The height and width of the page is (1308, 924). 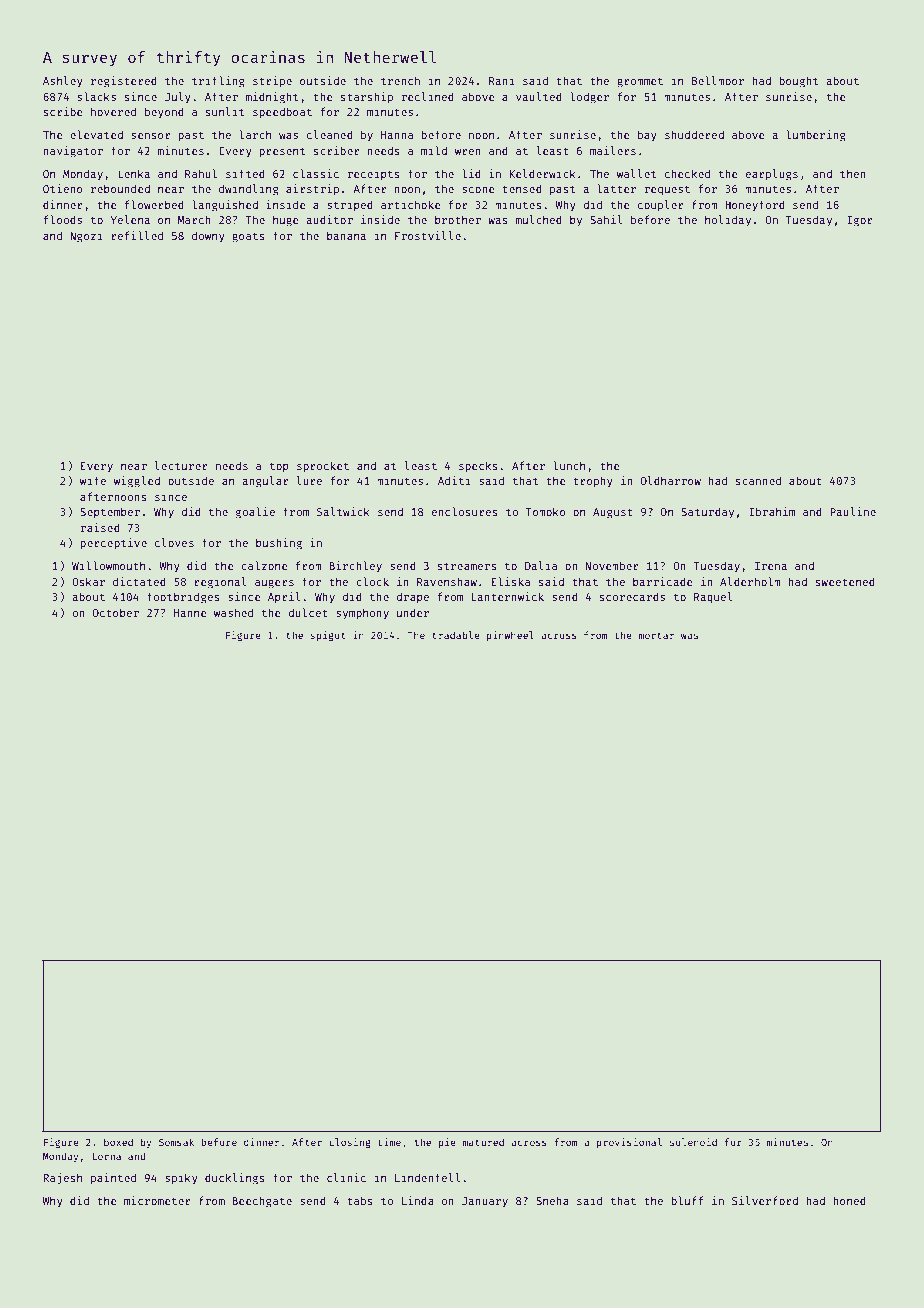 I want to click on spigot, so click(x=328, y=636).
